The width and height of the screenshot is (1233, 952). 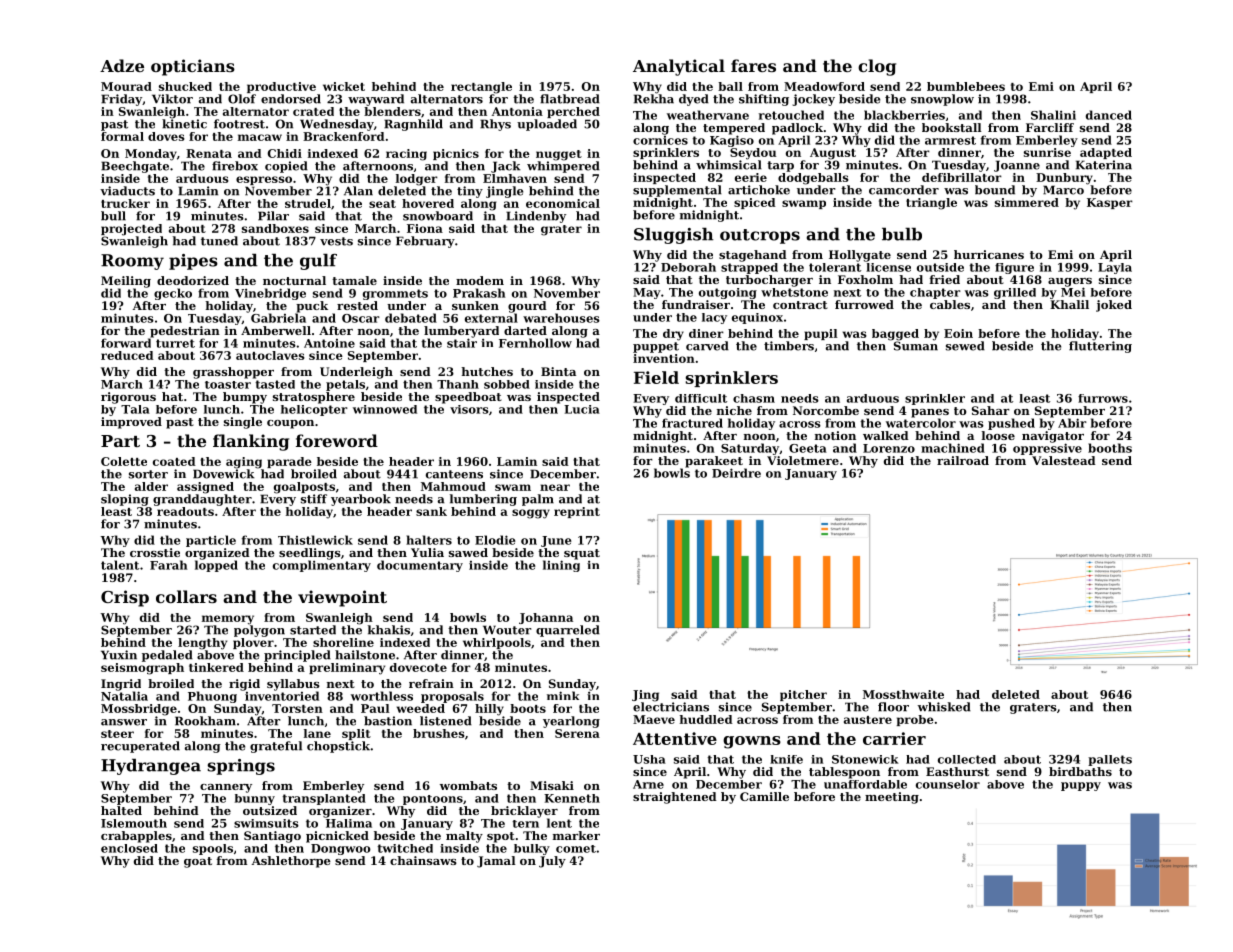 I want to click on Roomy, so click(x=132, y=262).
